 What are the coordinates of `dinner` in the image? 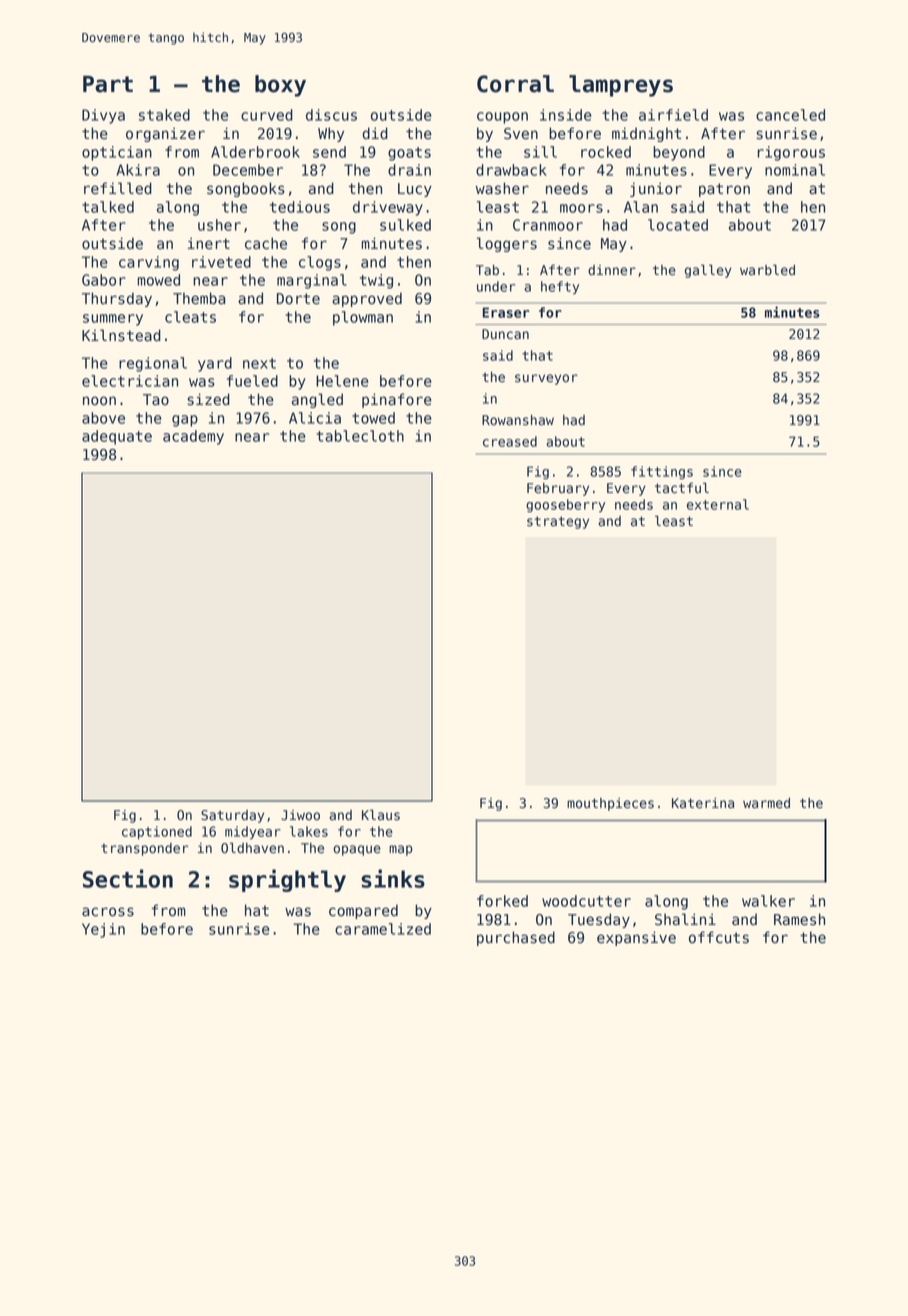 It's located at (612, 270).
